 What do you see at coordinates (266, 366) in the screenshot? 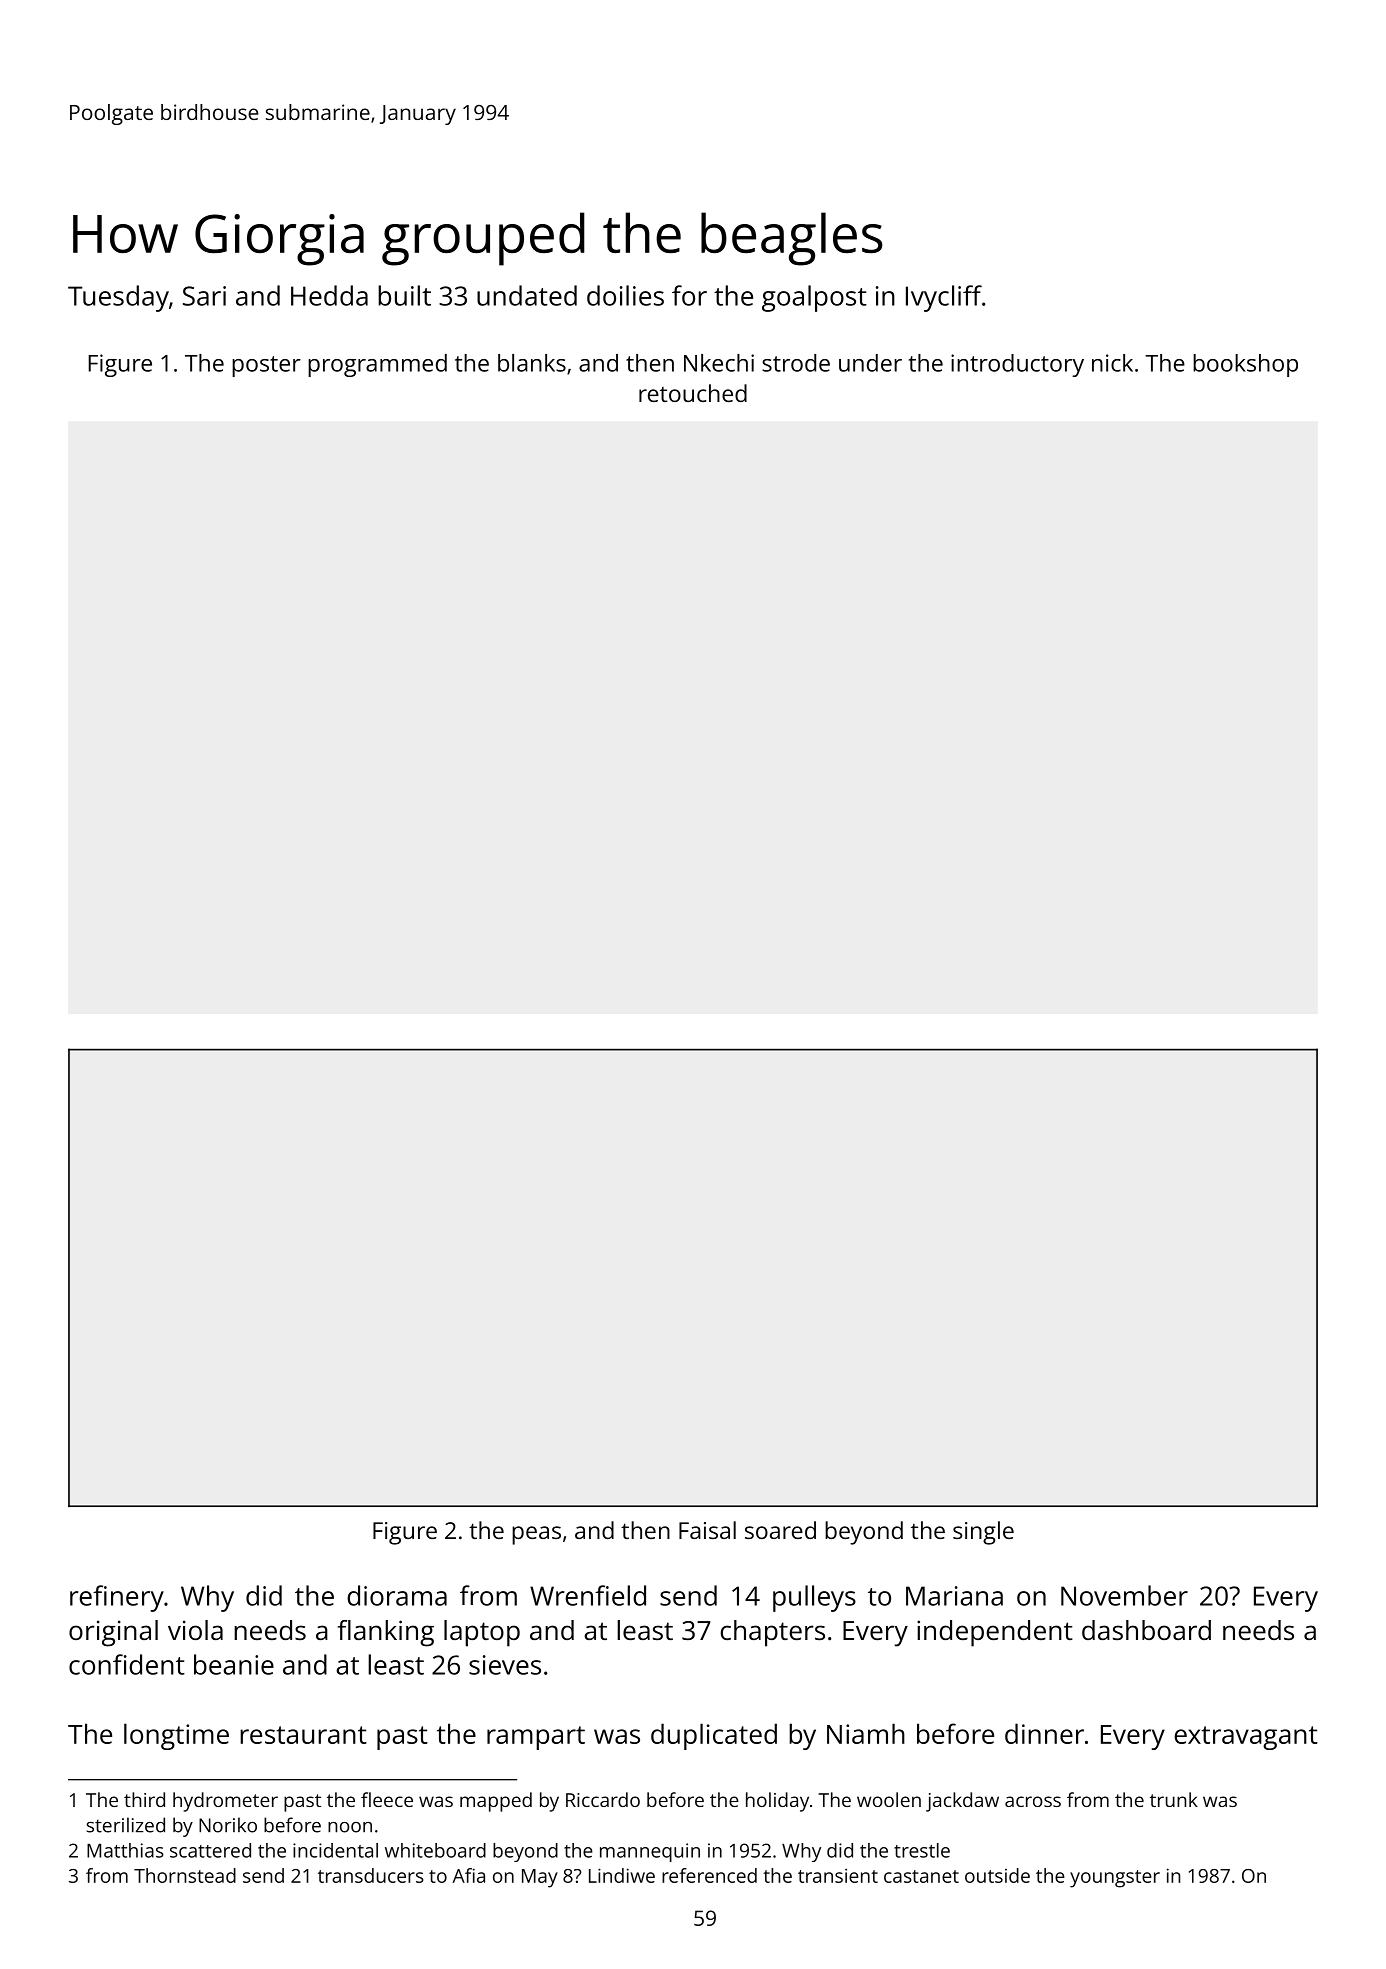
I see `poster` at bounding box center [266, 366].
